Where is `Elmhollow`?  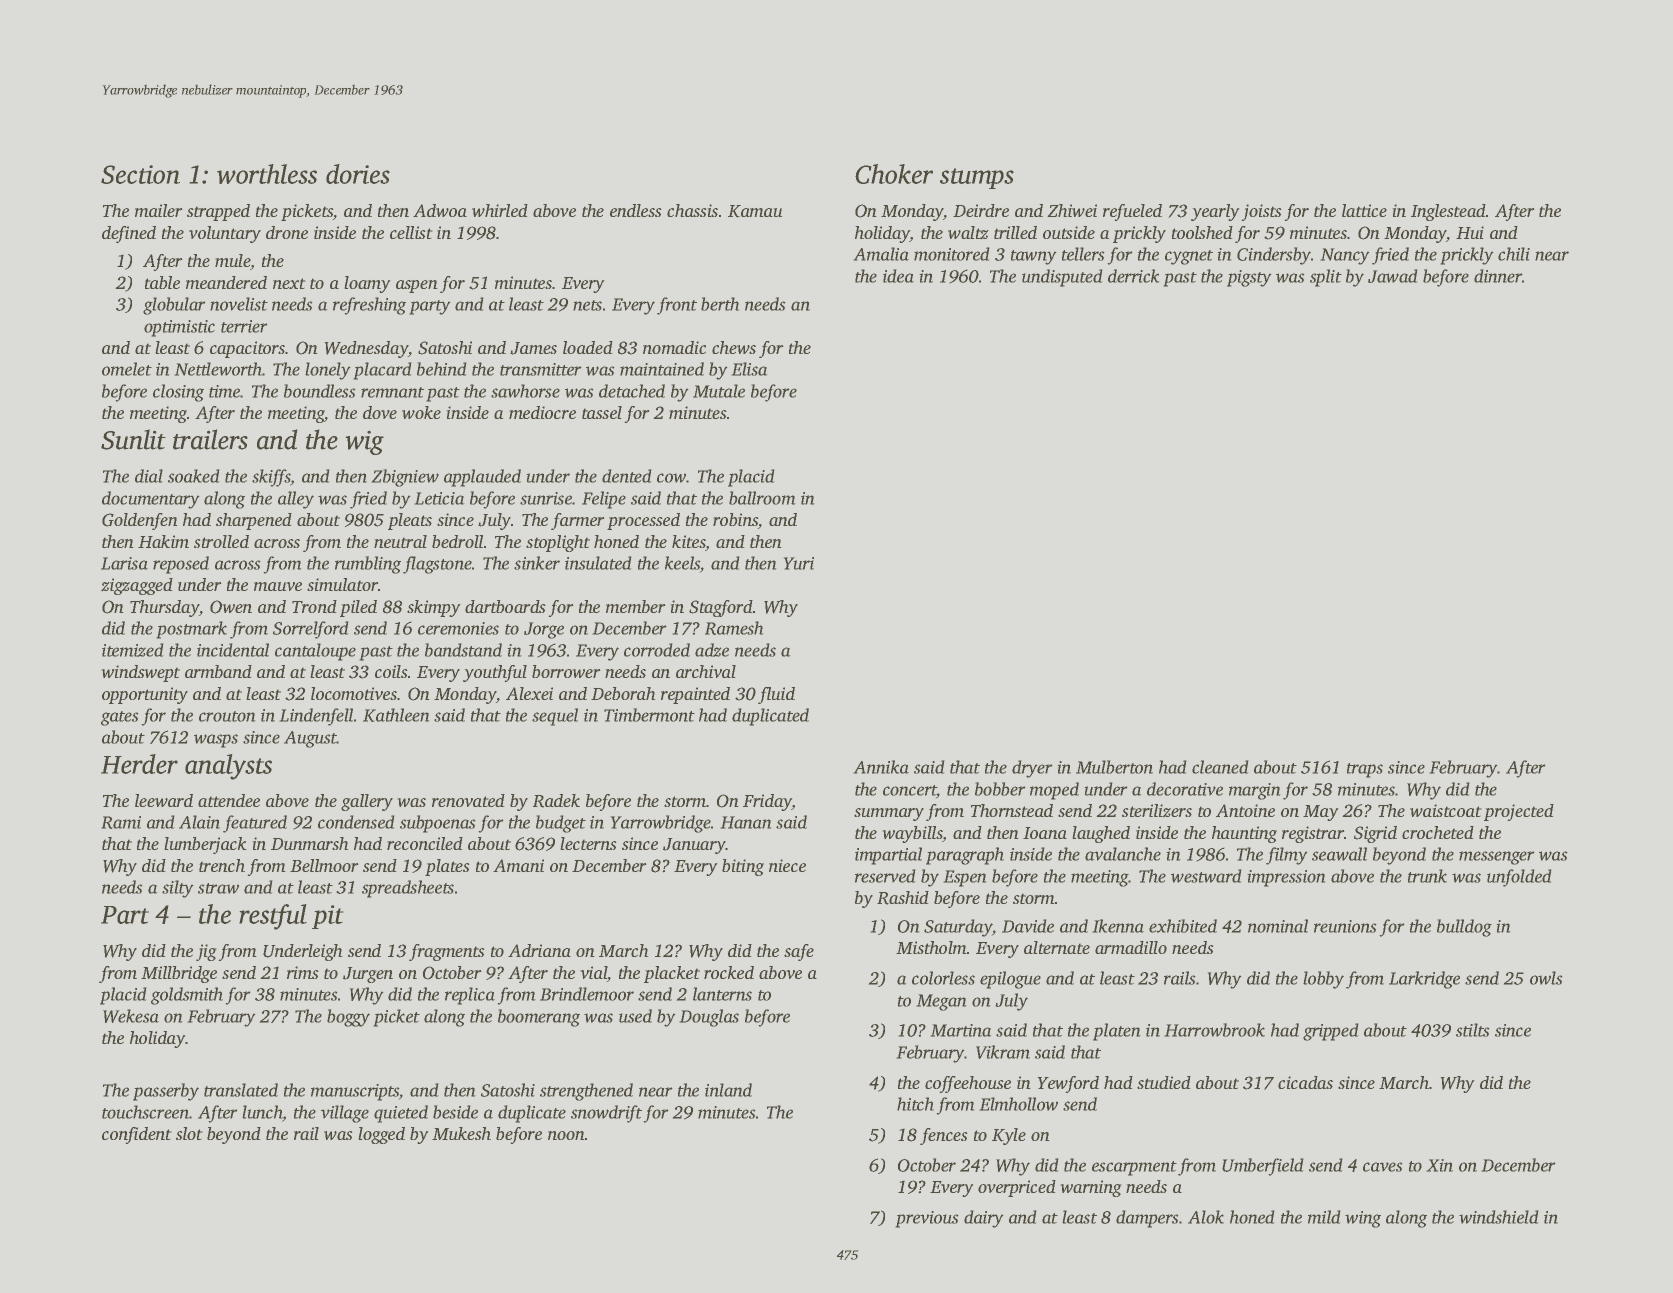
Elmhollow is located at coordinates (1018, 1104).
